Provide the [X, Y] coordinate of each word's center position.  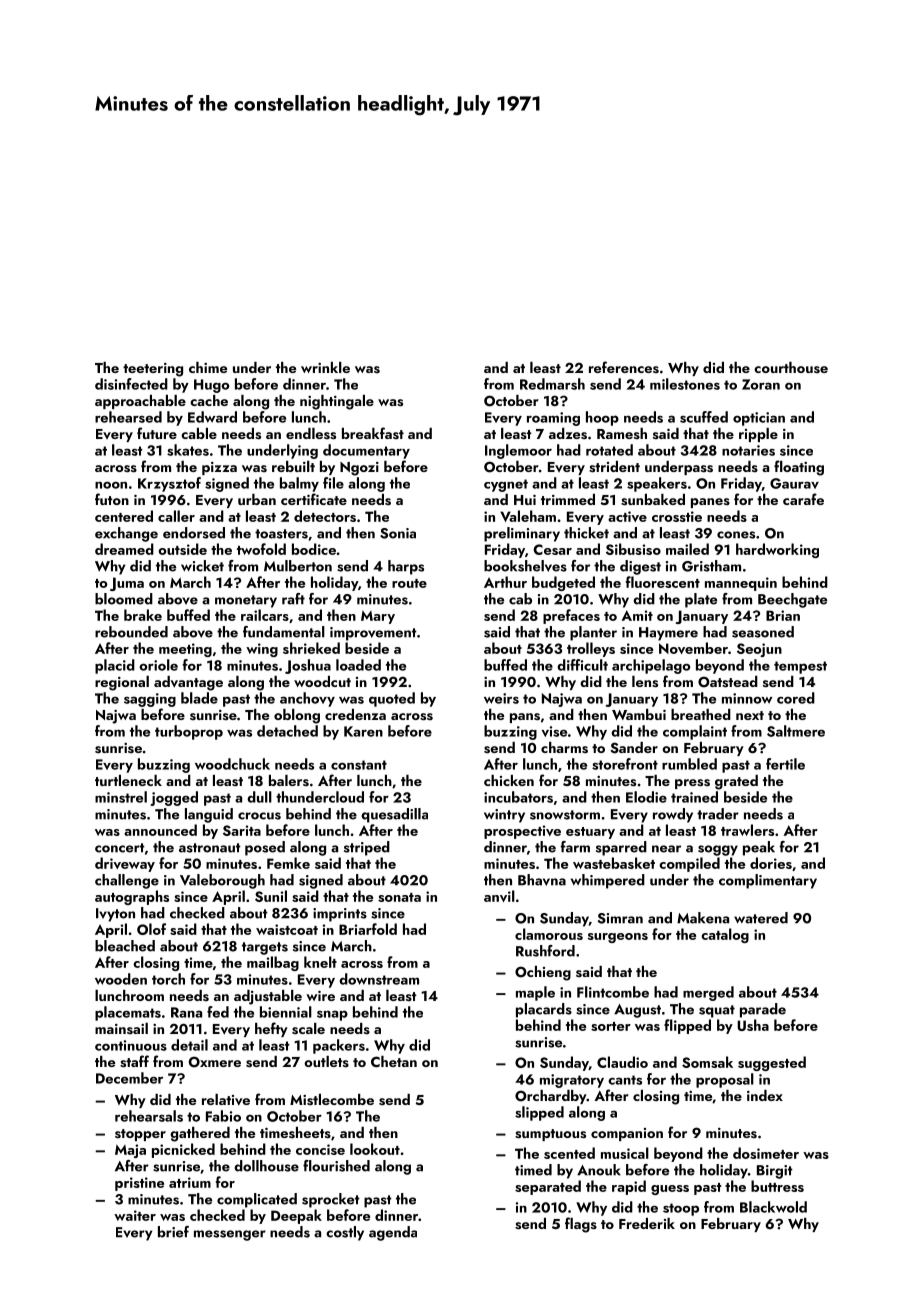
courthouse [791, 367]
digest [640, 567]
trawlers [747, 830]
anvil [499, 896]
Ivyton [115, 915]
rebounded [131, 632]
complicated [257, 1200]
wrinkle [325, 367]
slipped [539, 1113]
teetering [153, 370]
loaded [358, 665]
